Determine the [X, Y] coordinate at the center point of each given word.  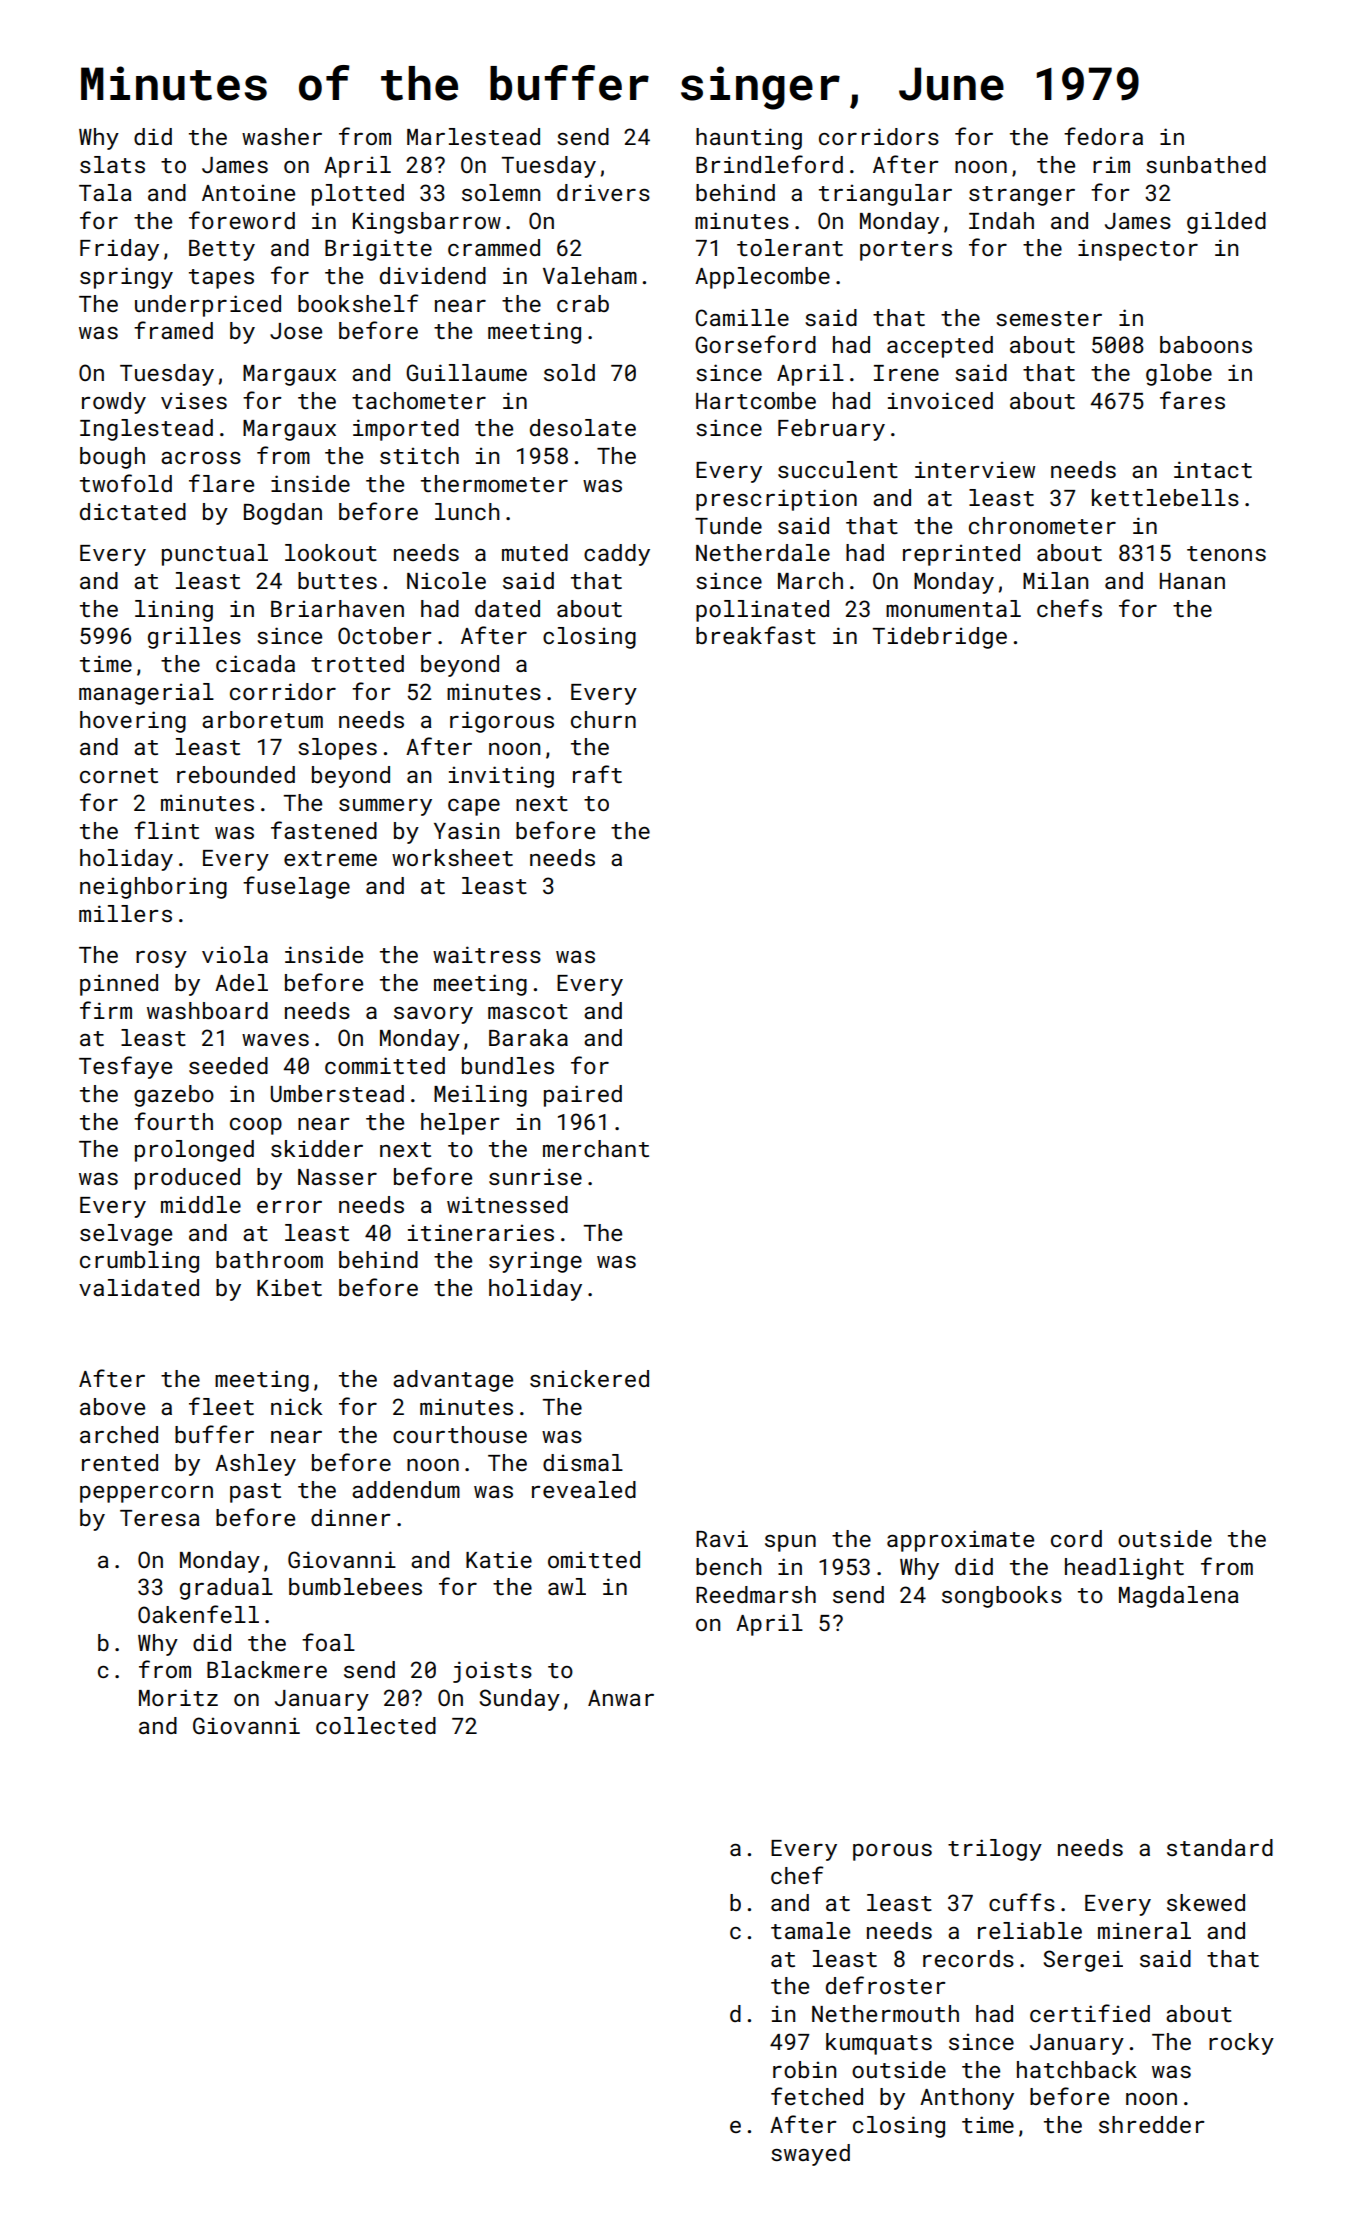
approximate [960, 1541]
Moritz [178, 1697]
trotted [357, 663]
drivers [603, 192]
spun [790, 1543]
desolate [583, 427]
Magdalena [1179, 1597]
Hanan [1192, 581]
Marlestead [473, 136]
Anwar [621, 1698]
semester [1049, 318]
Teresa [160, 1518]
